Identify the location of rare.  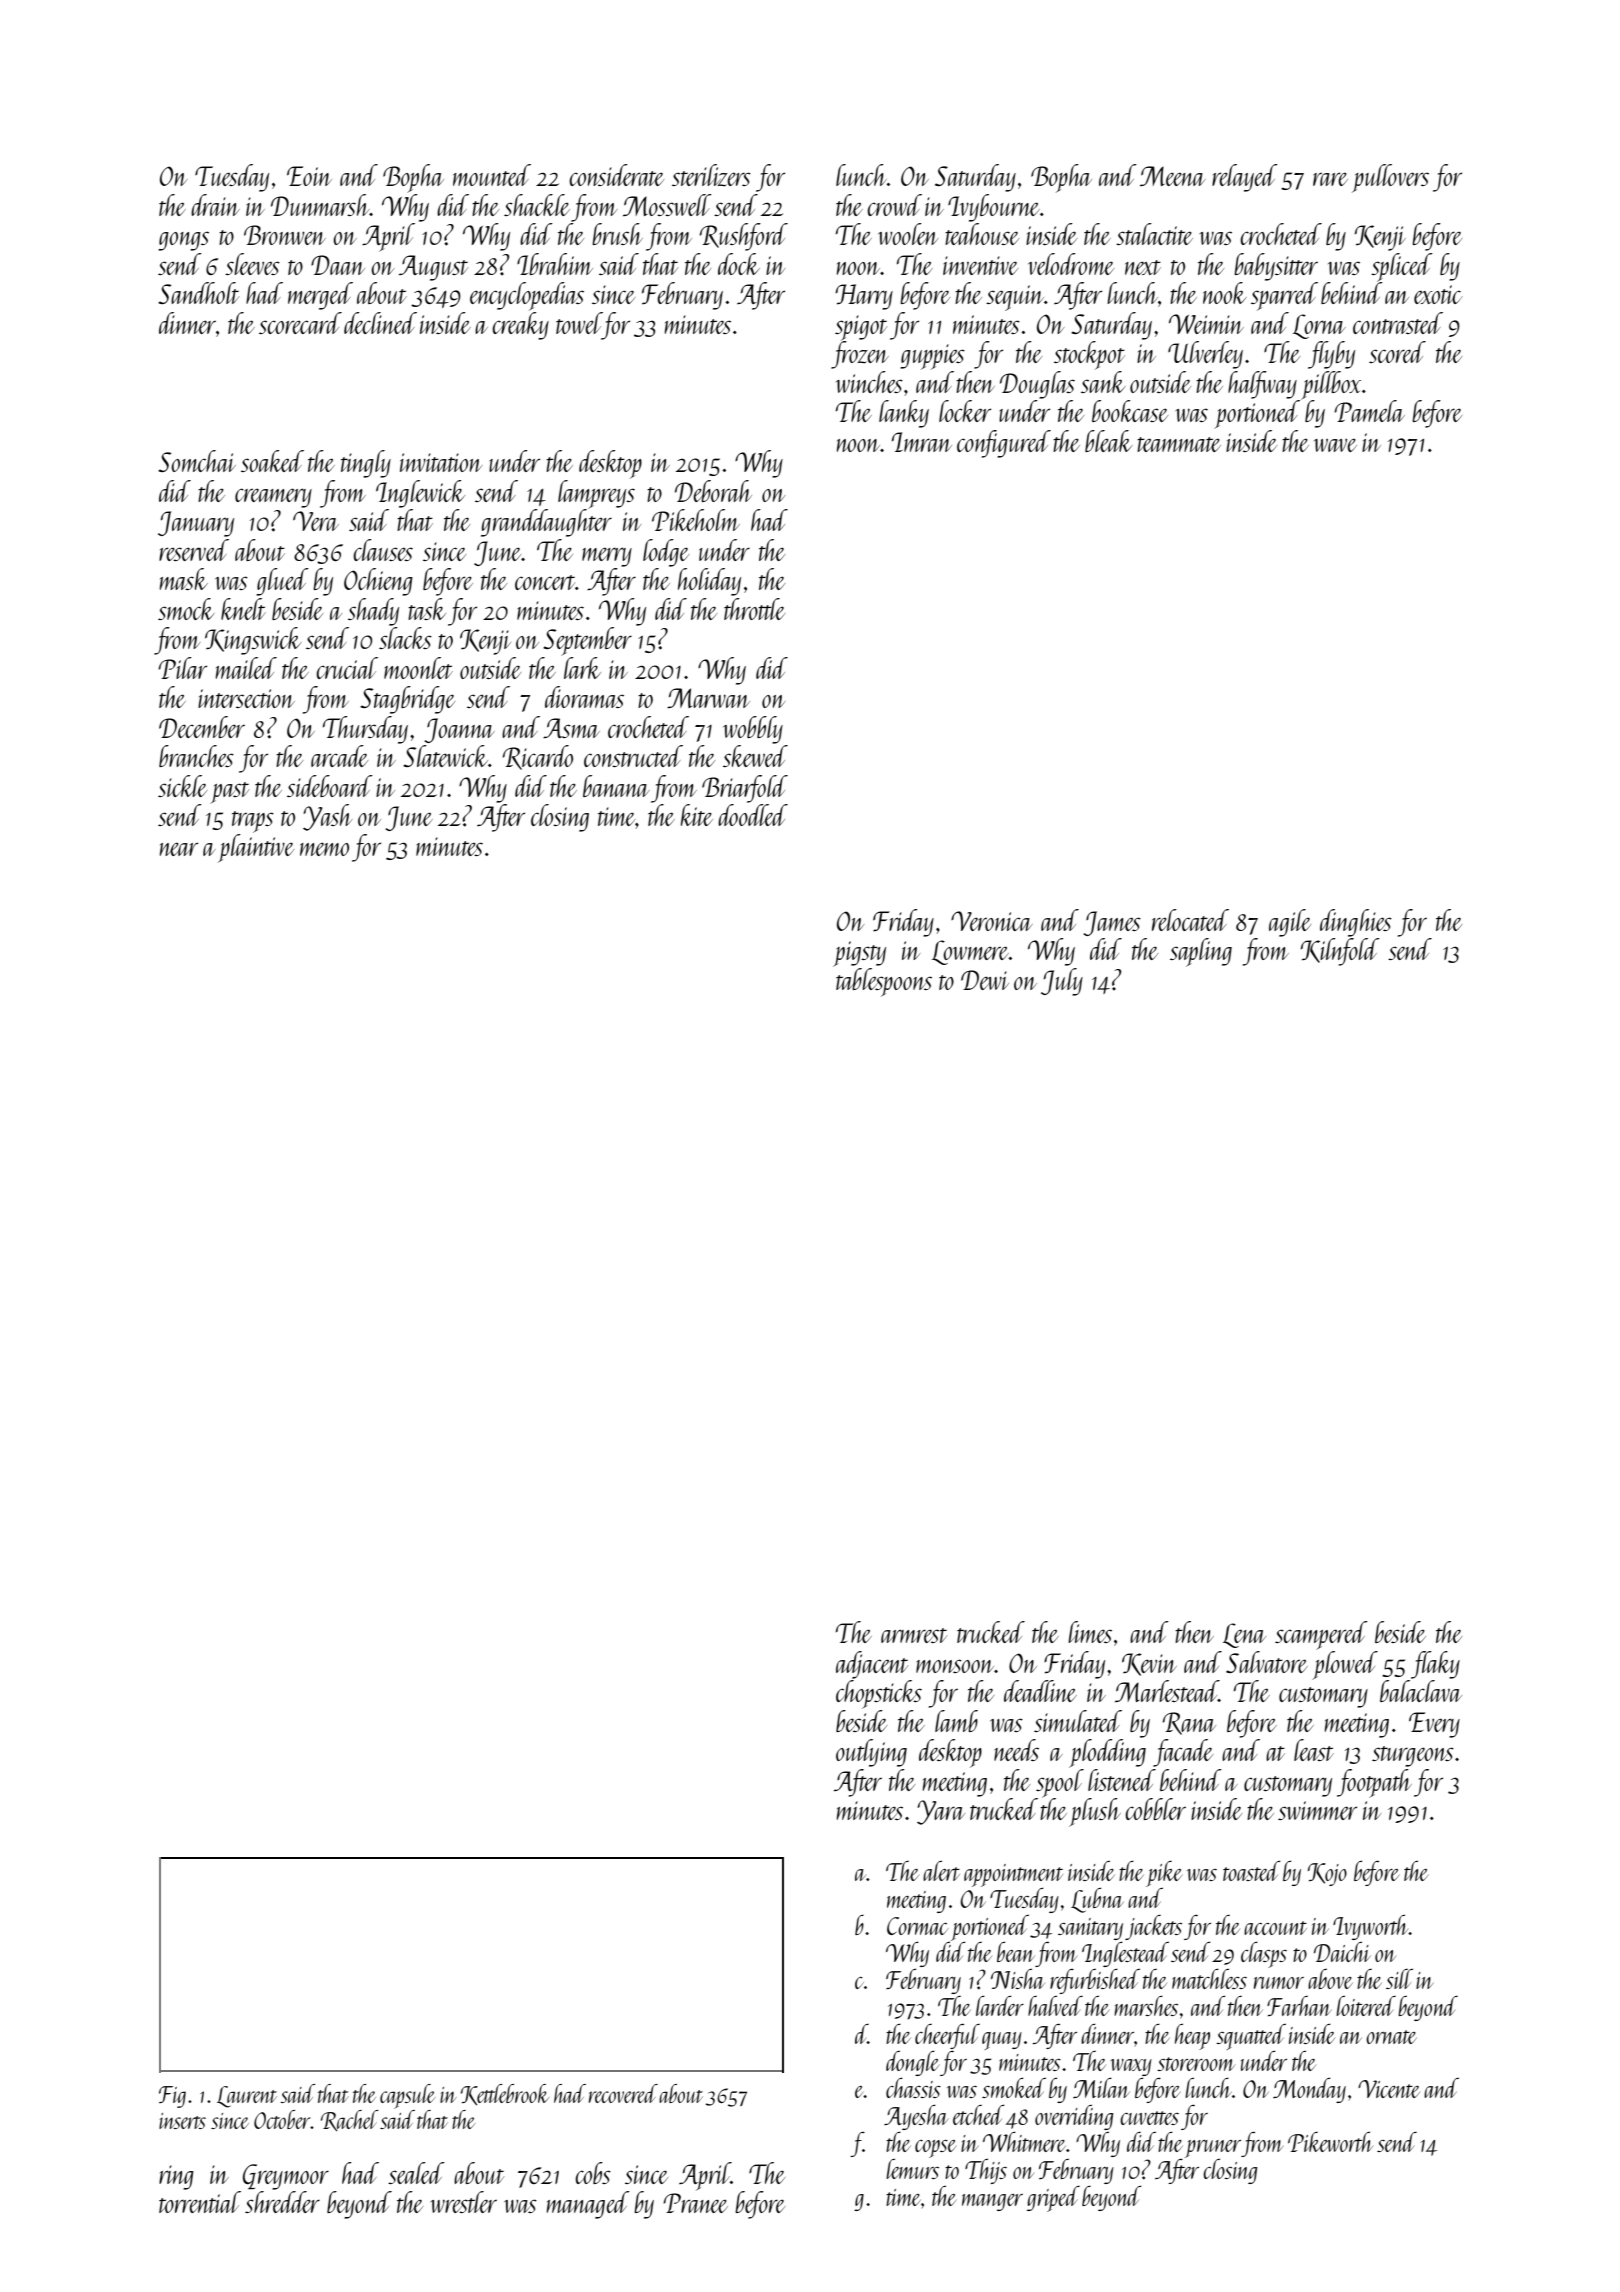
(1330, 179).
